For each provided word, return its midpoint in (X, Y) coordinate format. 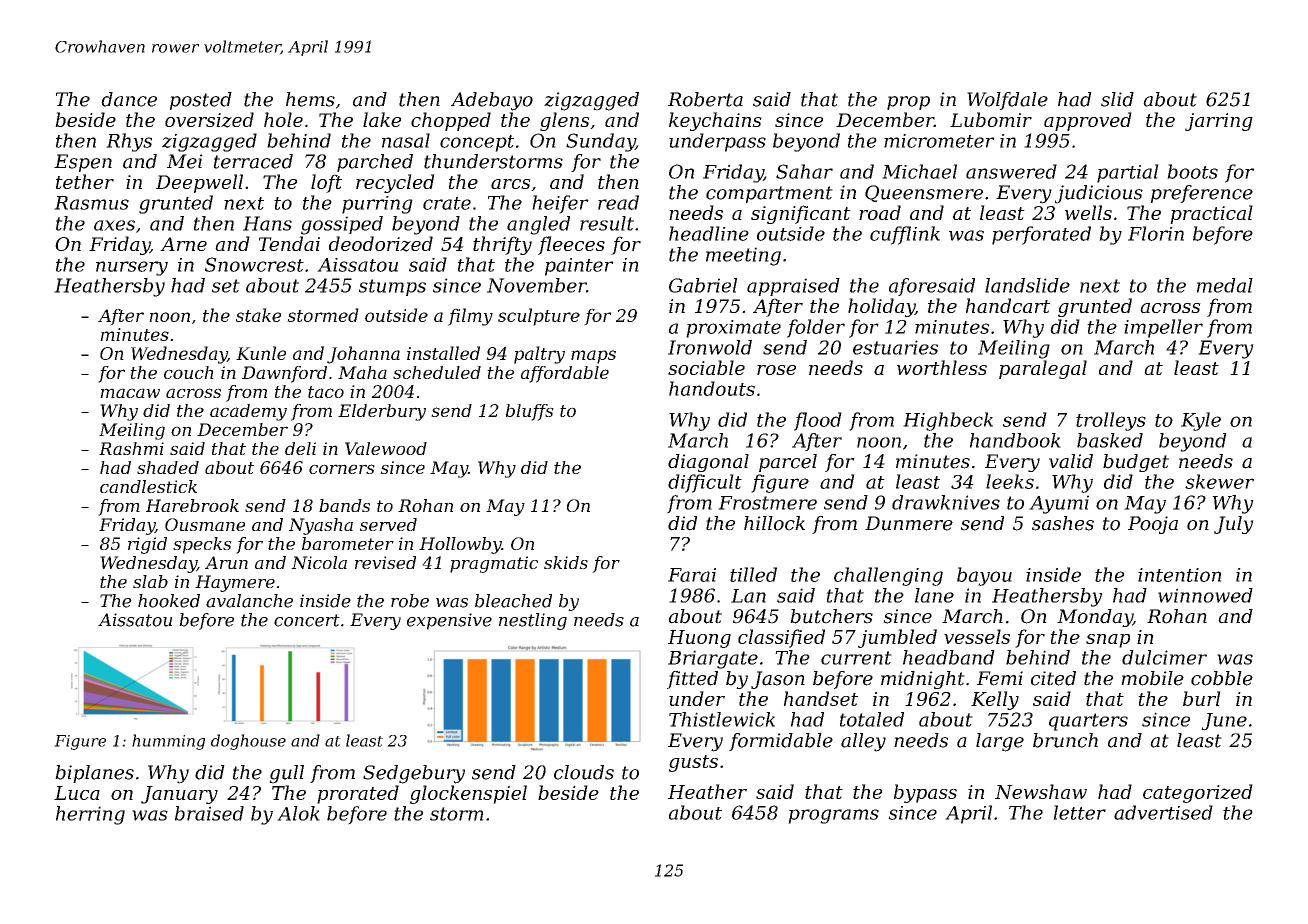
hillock (774, 523)
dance (129, 99)
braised (209, 813)
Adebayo (492, 101)
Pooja (1153, 525)
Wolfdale (1007, 101)
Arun (226, 562)
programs (833, 816)
